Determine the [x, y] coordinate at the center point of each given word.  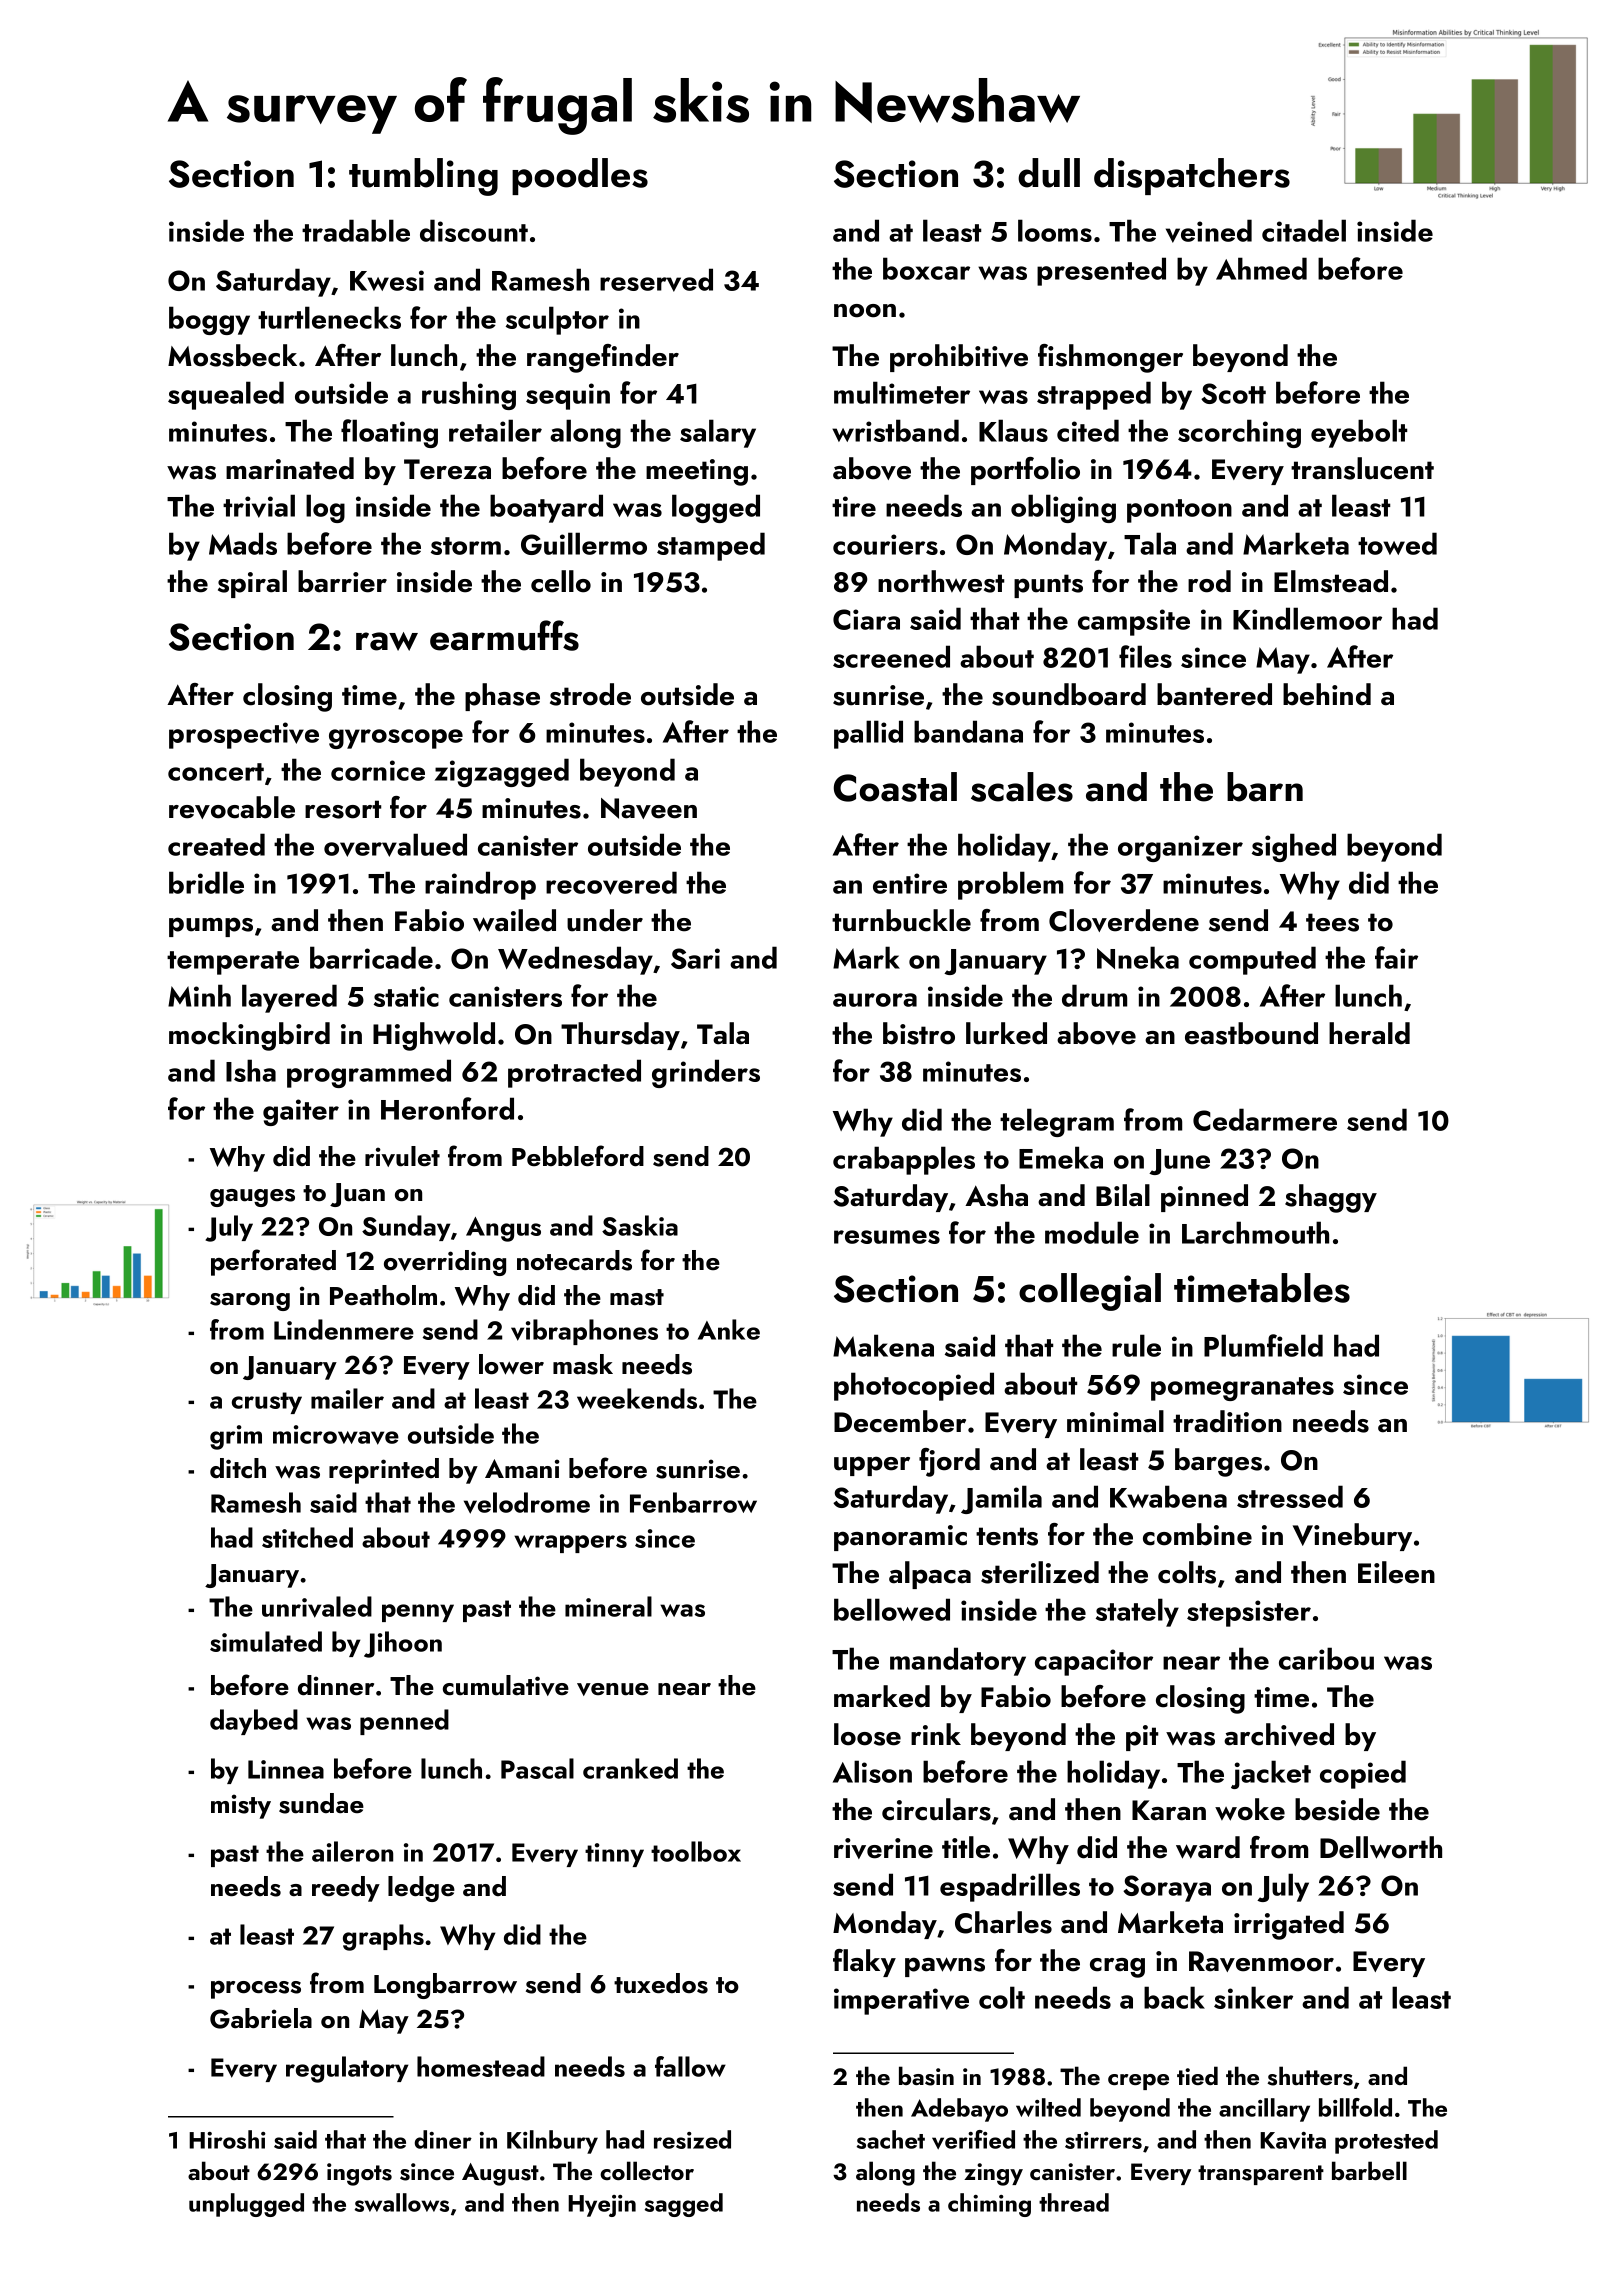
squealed [226, 395]
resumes [887, 1237]
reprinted [384, 1471]
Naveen [649, 808]
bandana [968, 731]
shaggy [1331, 1198]
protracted [574, 1073]
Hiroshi [227, 2139]
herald [1369, 1033]
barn [1265, 787]
